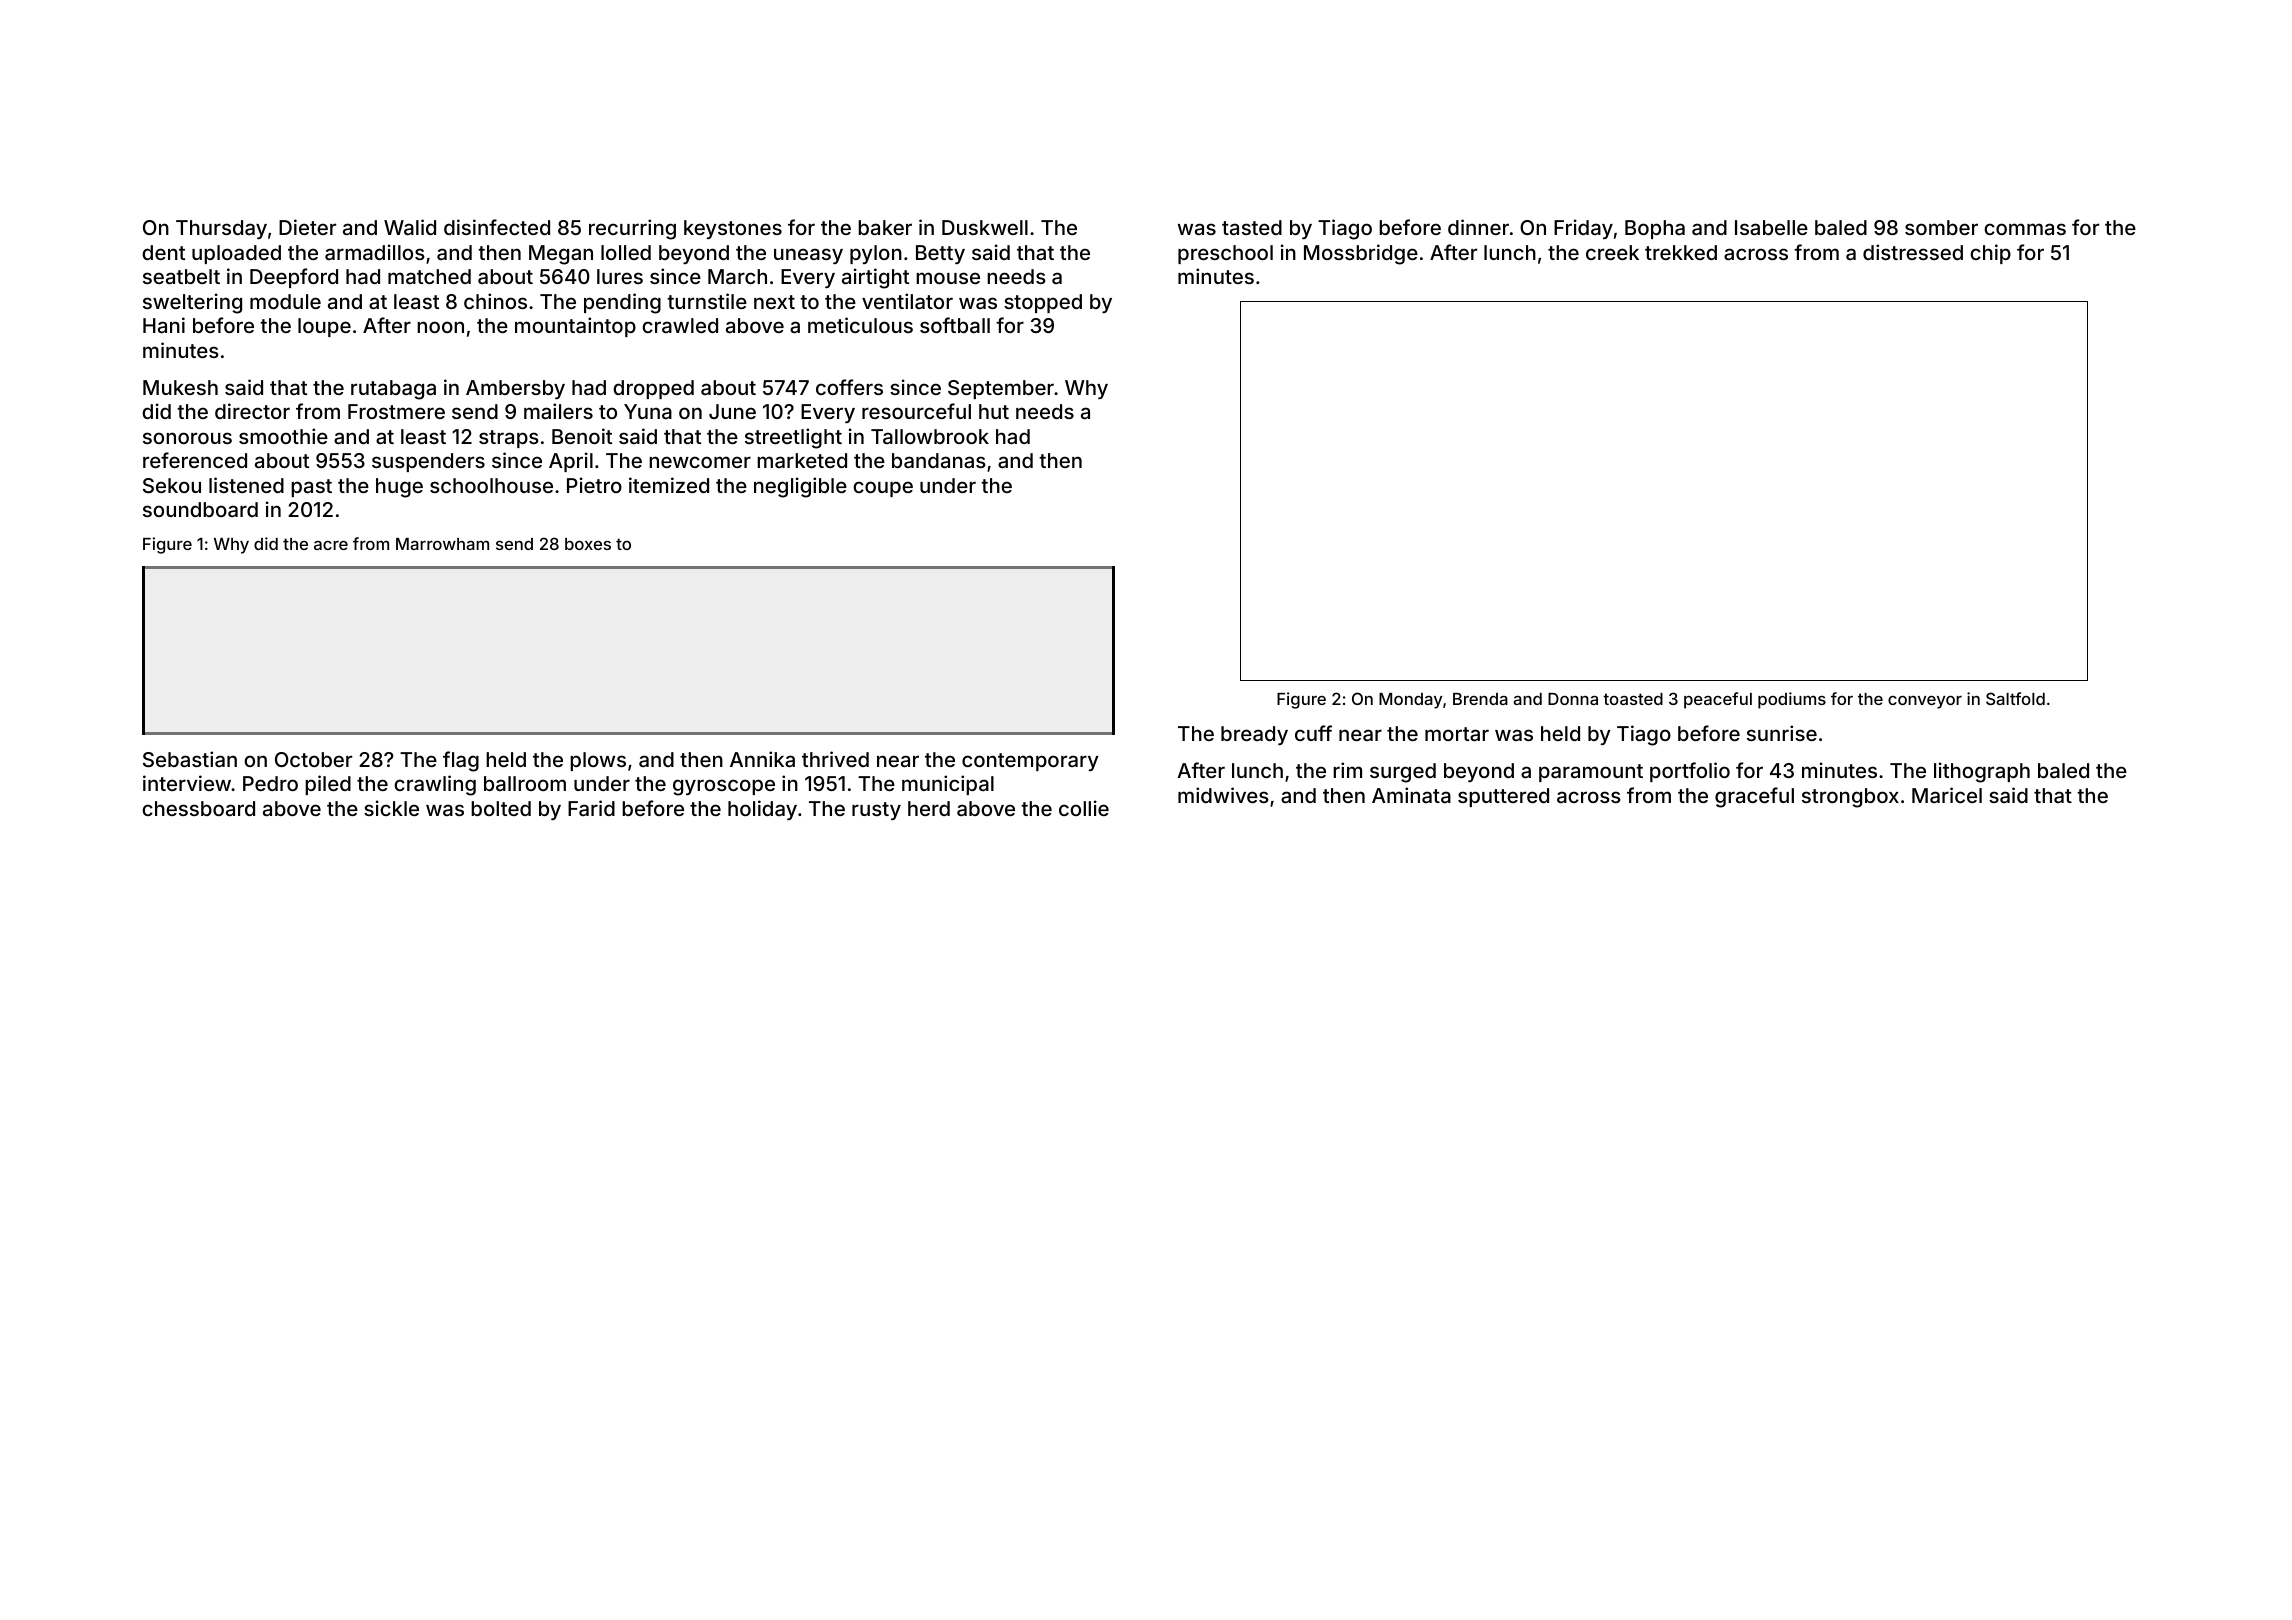  I want to click on boxes, so click(588, 544).
